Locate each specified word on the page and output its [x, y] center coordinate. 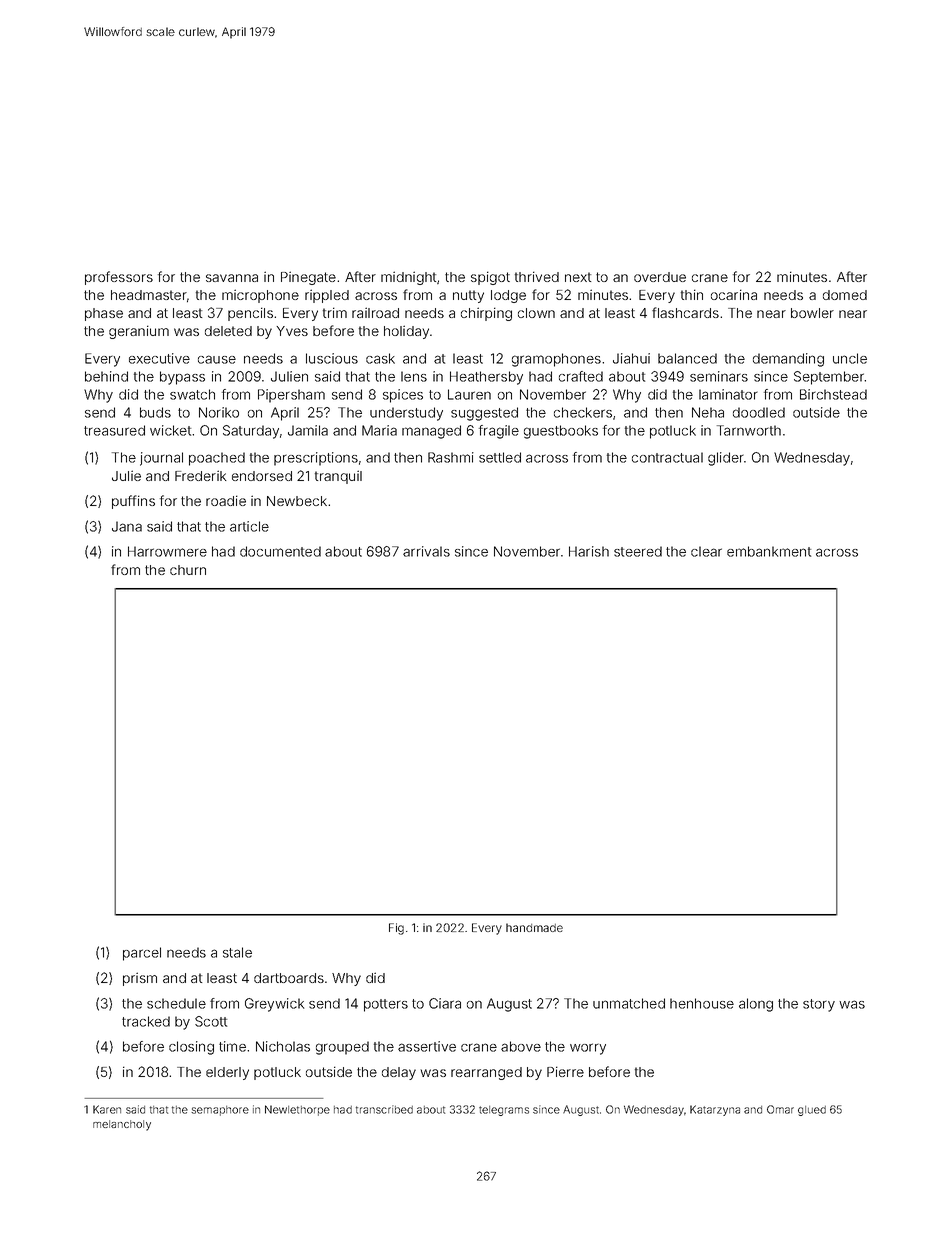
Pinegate [308, 278]
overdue [660, 277]
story [819, 1005]
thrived [537, 276]
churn [188, 570]
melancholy [122, 1125]
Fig [396, 929]
